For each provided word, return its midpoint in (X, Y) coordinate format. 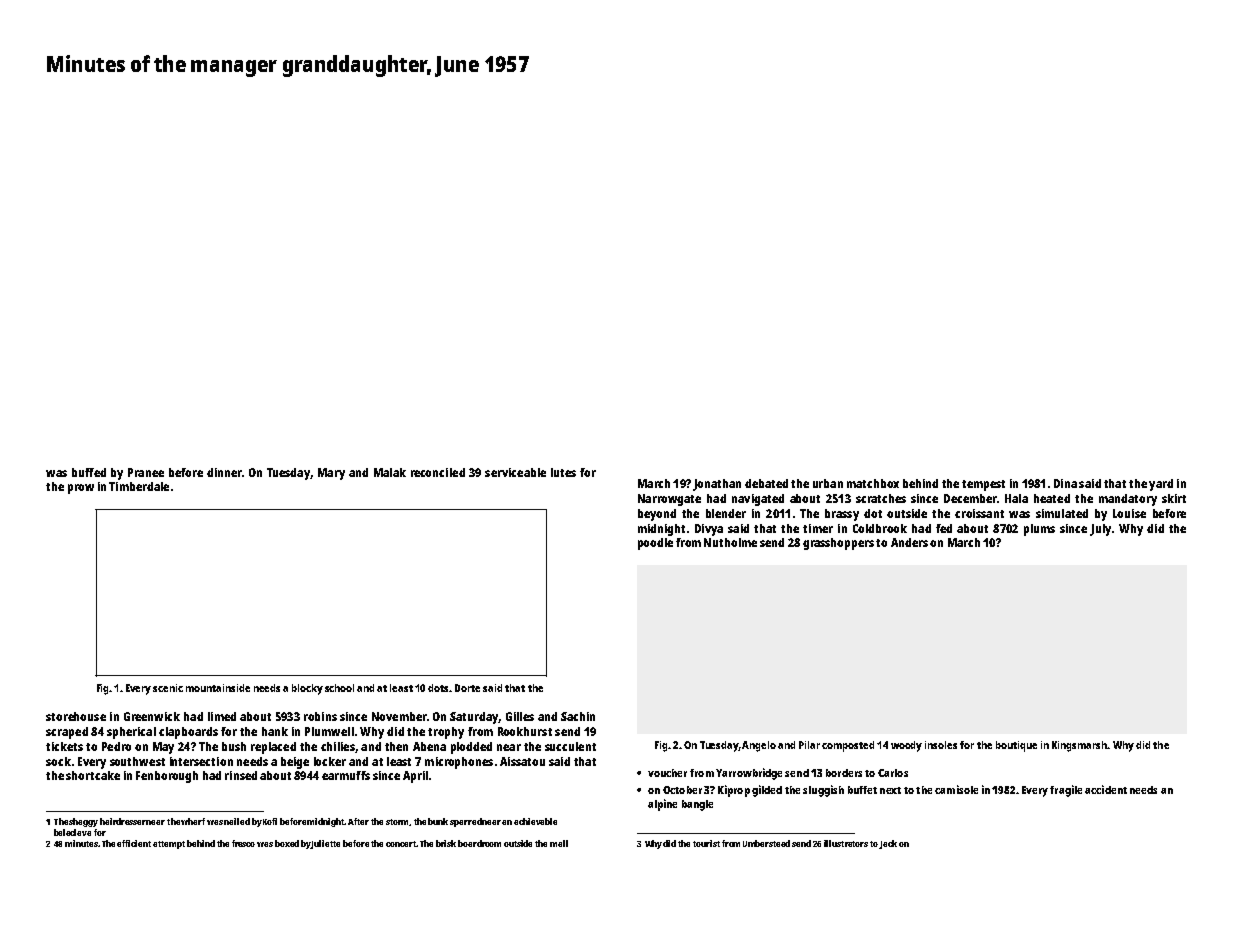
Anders (909, 542)
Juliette (325, 844)
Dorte (467, 688)
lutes (563, 472)
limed (222, 716)
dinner (224, 472)
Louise (1129, 513)
